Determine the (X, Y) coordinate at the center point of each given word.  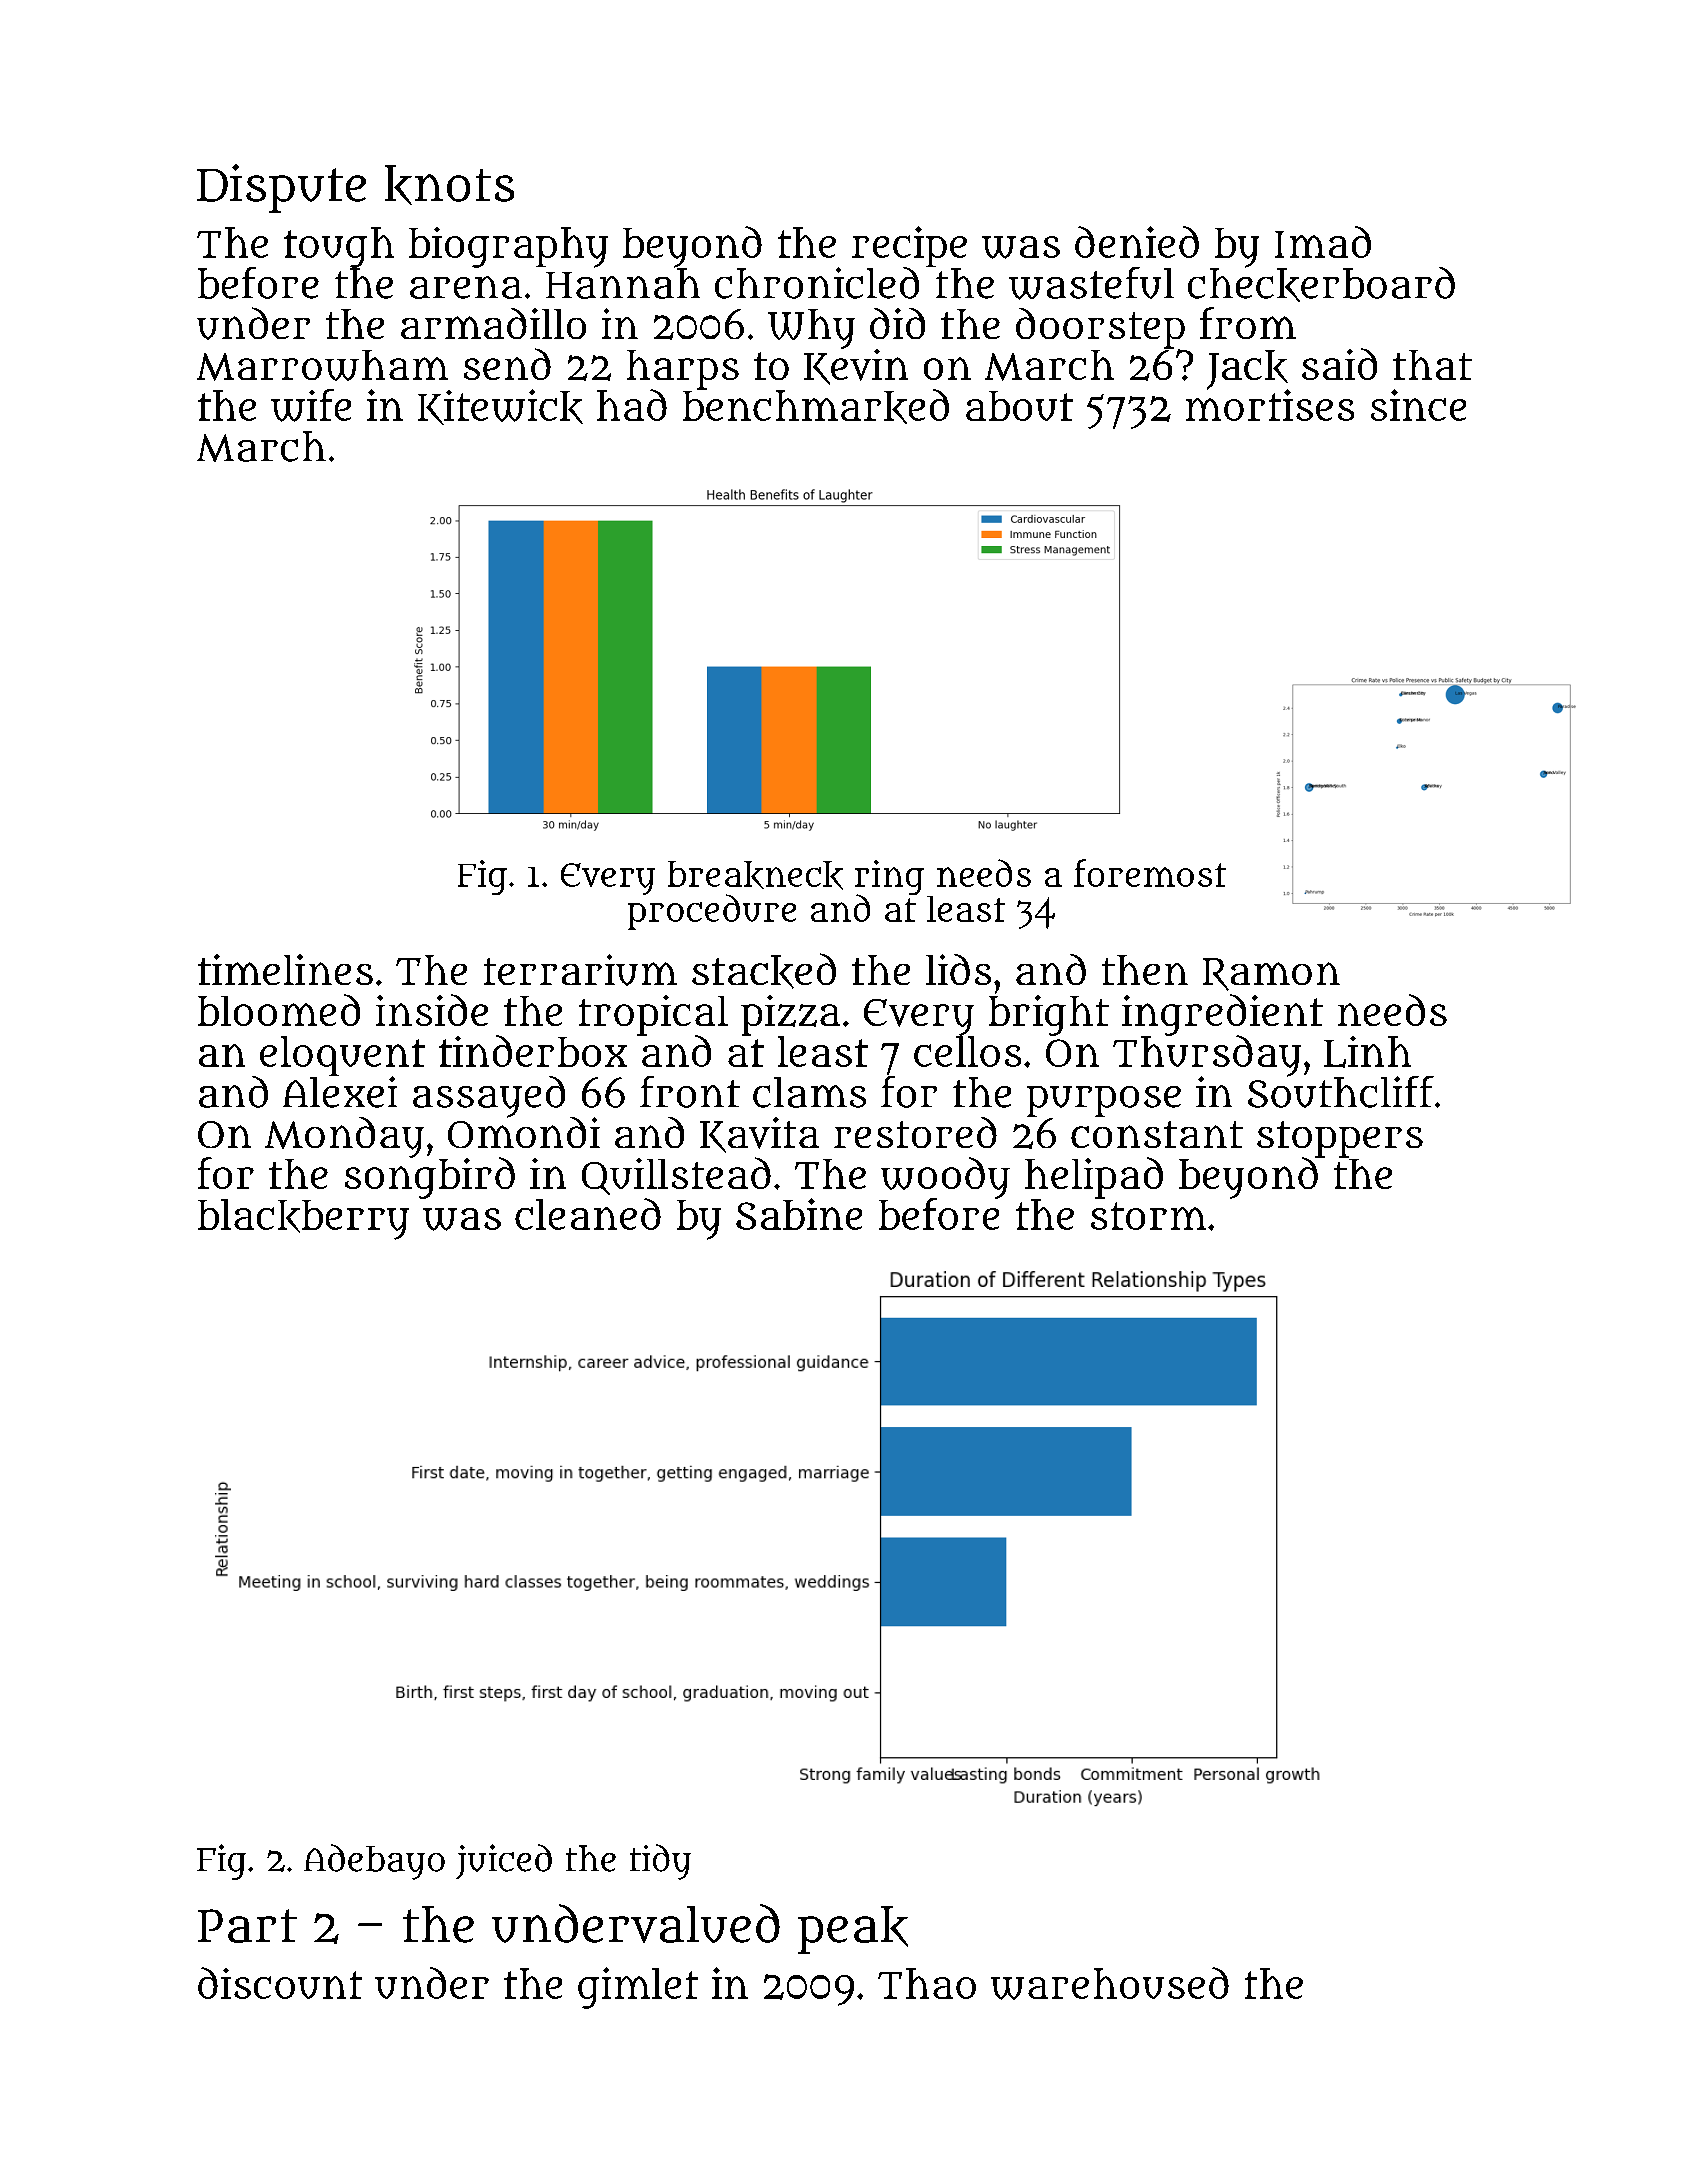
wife (311, 405)
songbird (430, 1178)
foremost (1150, 873)
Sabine (799, 1214)
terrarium (580, 970)
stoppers (1340, 1139)
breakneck (755, 875)
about (1019, 406)
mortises (1270, 405)
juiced (504, 1861)
